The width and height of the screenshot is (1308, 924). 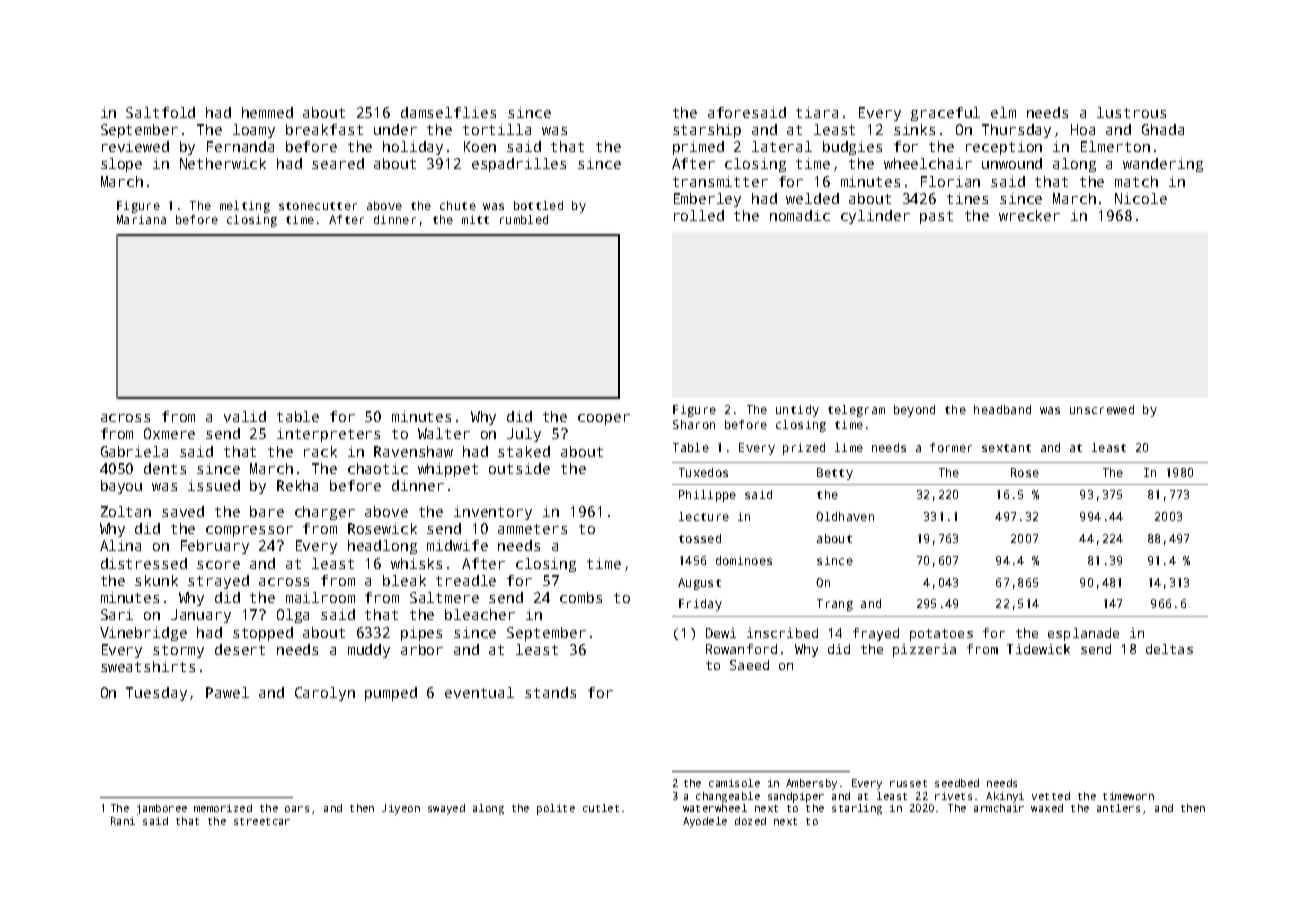 What do you see at coordinates (550, 692) in the screenshot?
I see `stands` at bounding box center [550, 692].
